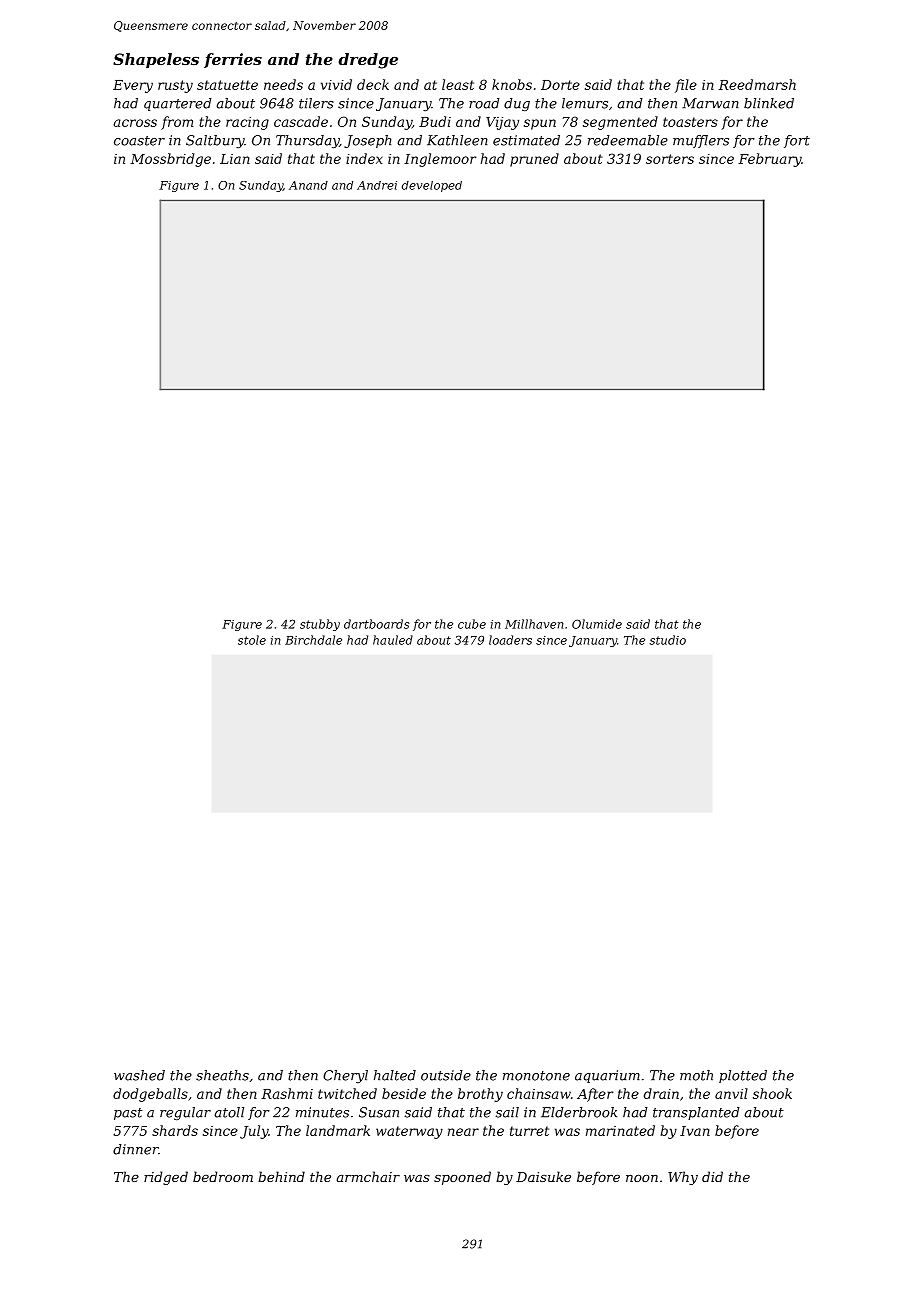 The width and height of the screenshot is (924, 1308). Describe the element at coordinates (308, 185) in the screenshot. I see `Anand` at that location.
